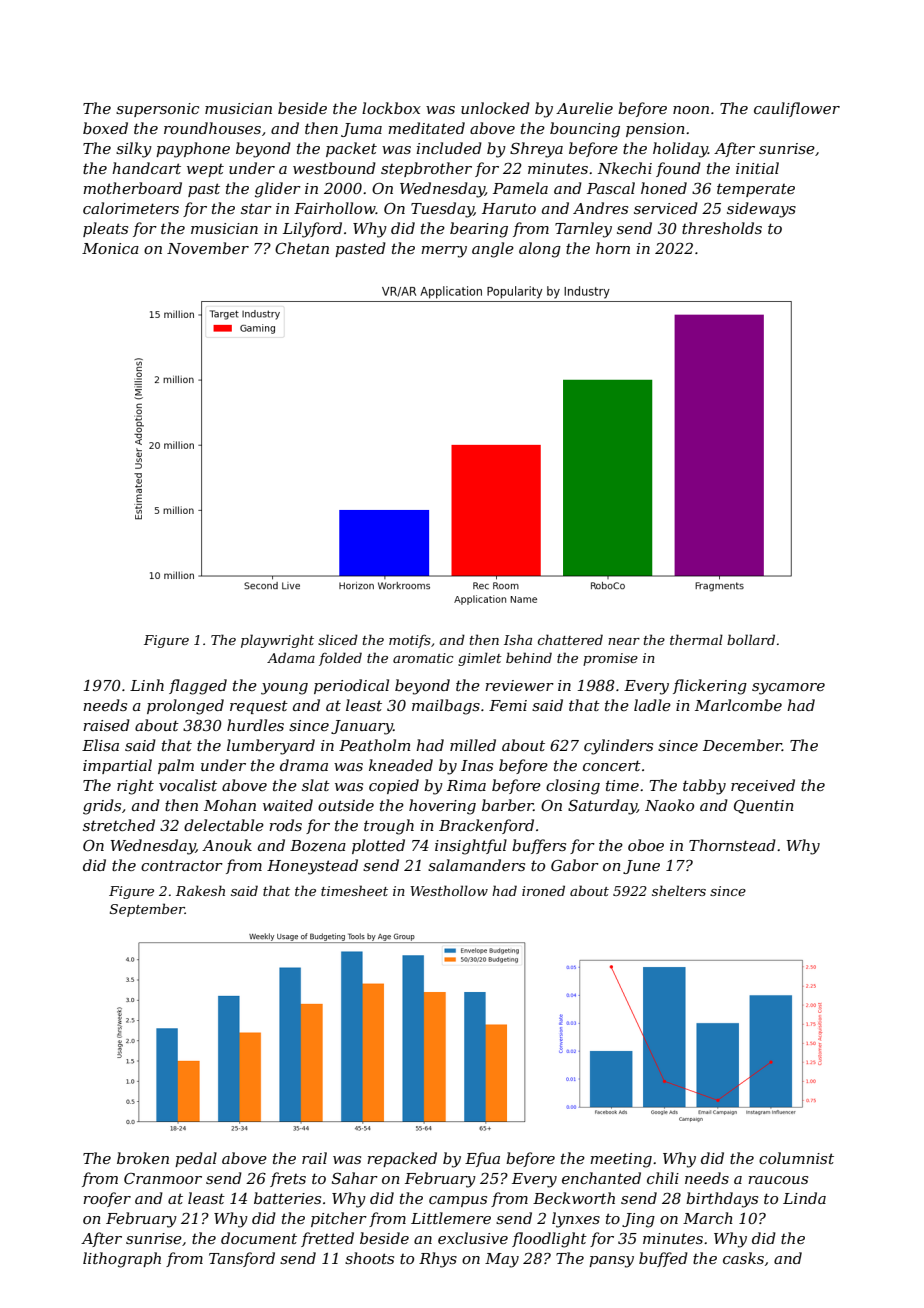 The width and height of the document is (924, 1308). Describe the element at coordinates (751, 639) in the document. I see `bollard` at that location.
